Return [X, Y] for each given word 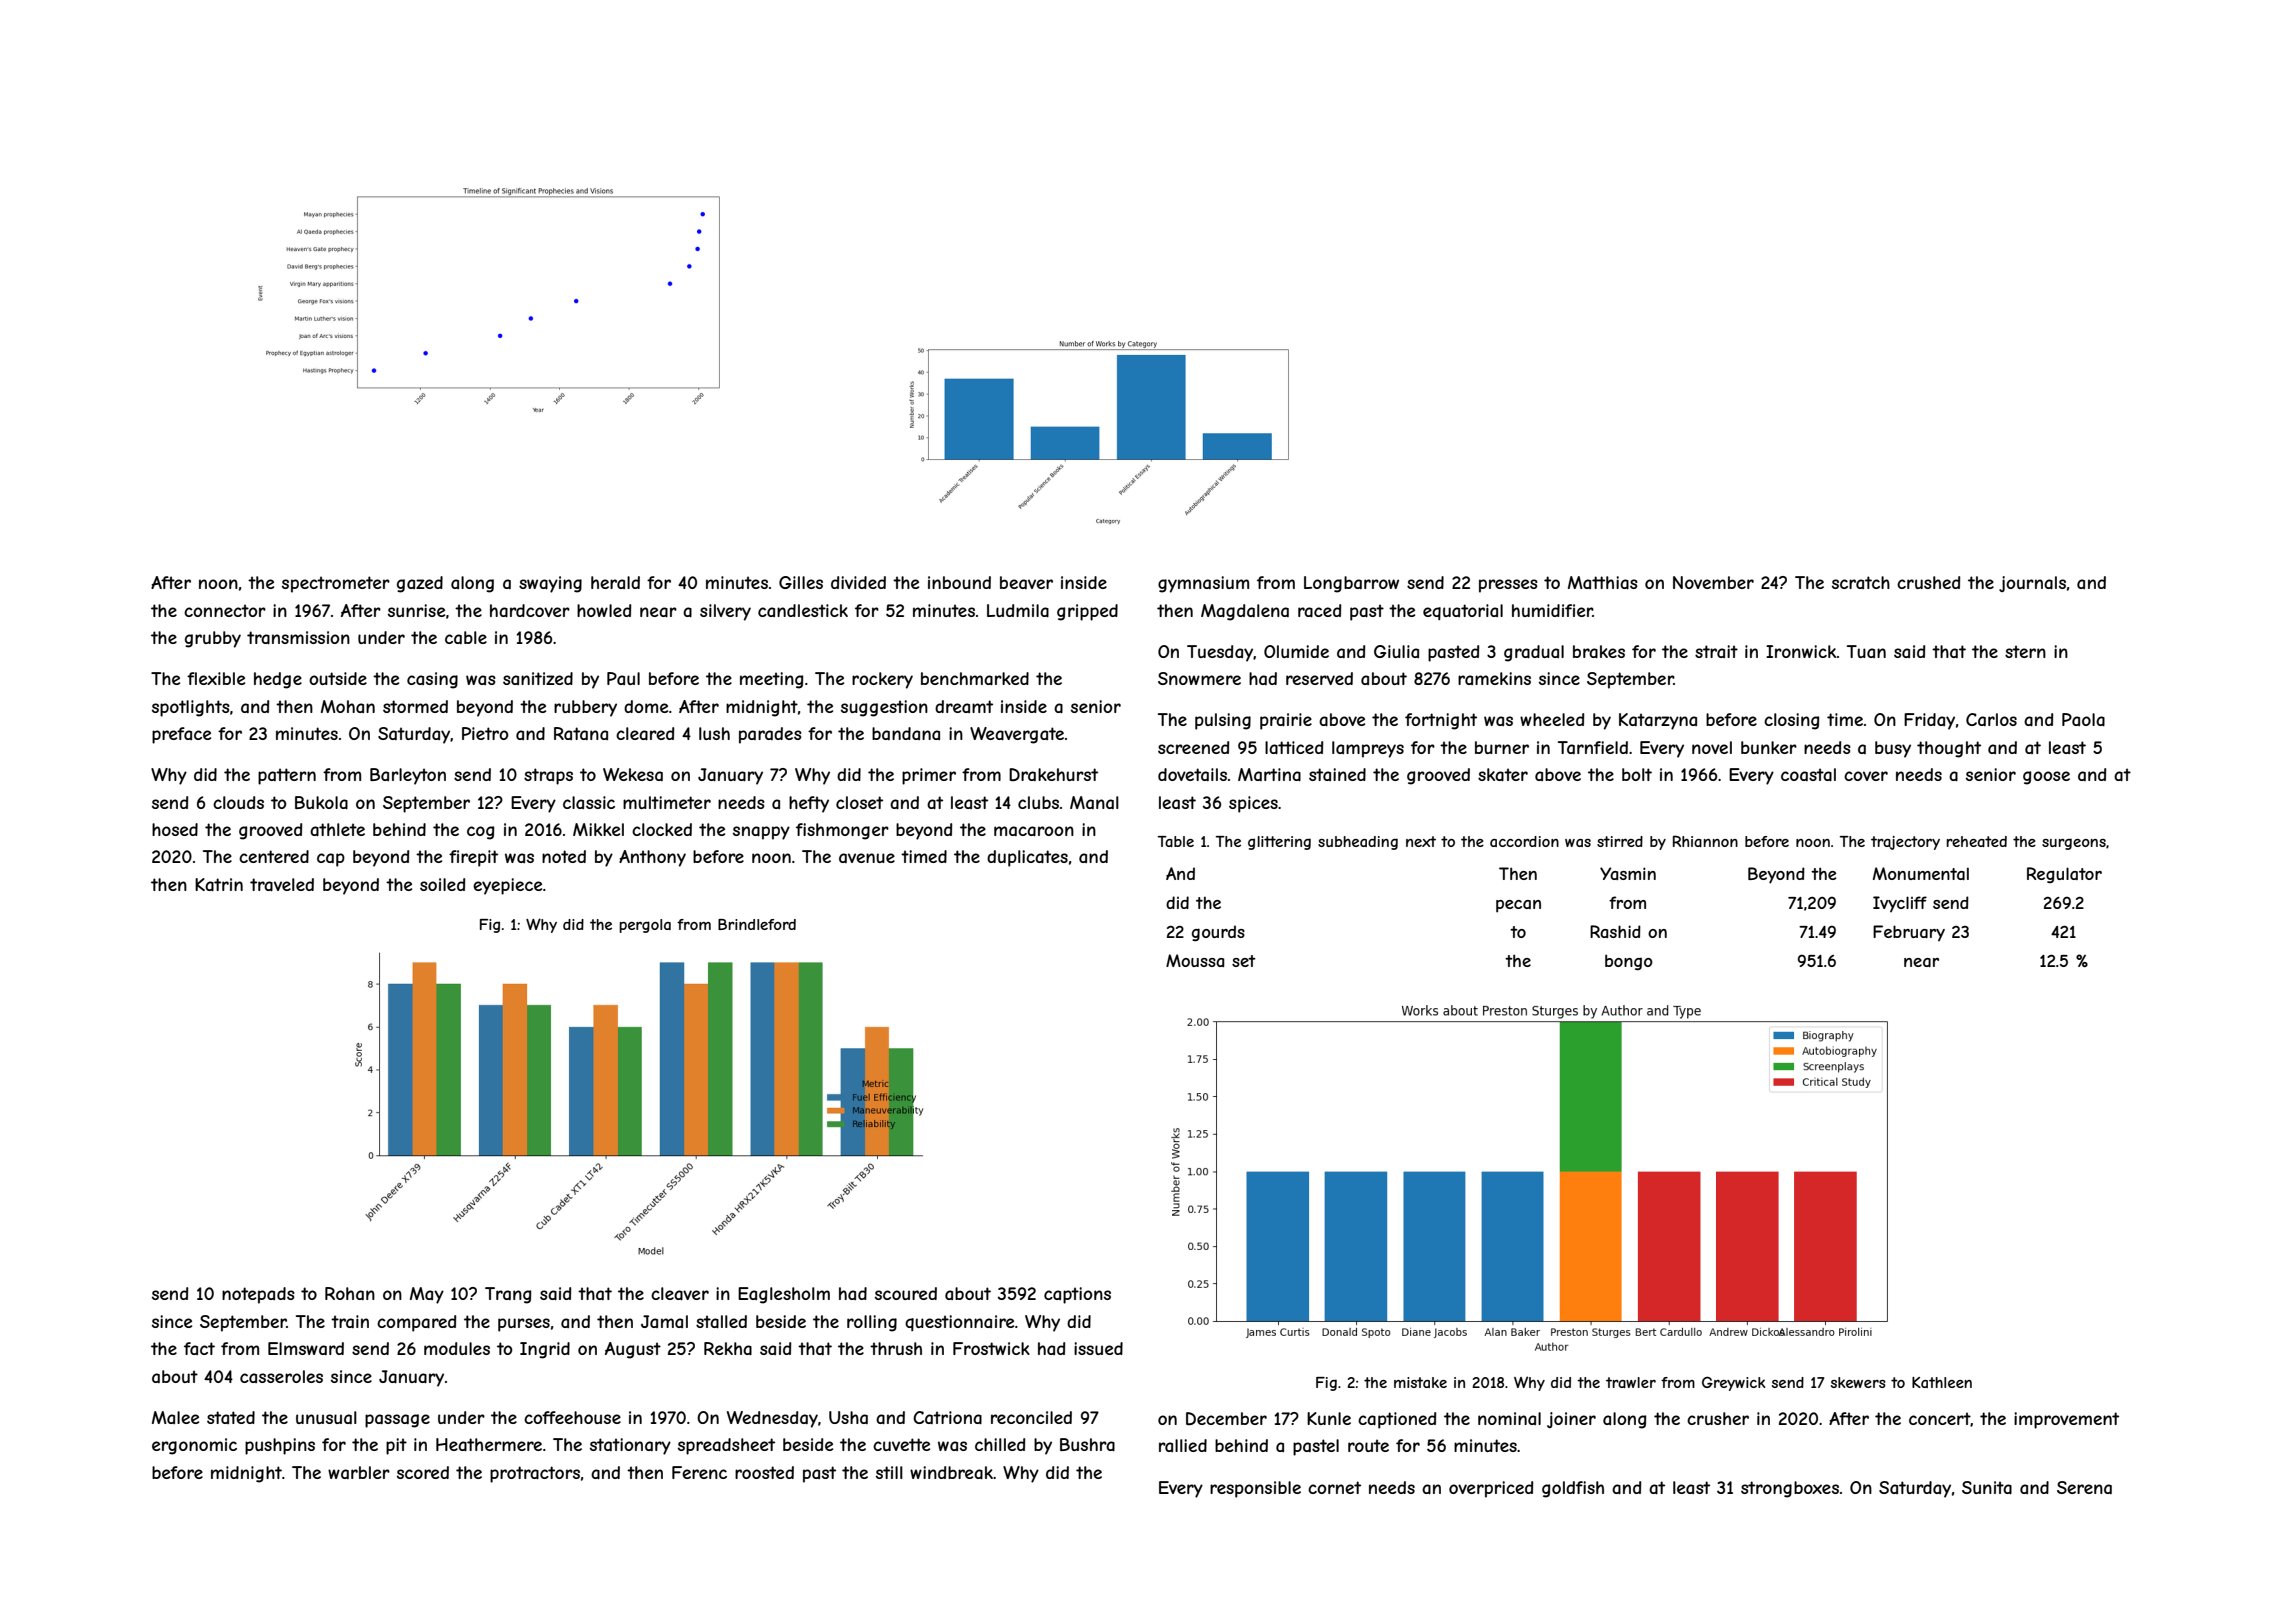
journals [2032, 584]
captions [1077, 1295]
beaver [1026, 582]
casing [432, 680]
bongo [1629, 962]
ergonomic [194, 1446]
